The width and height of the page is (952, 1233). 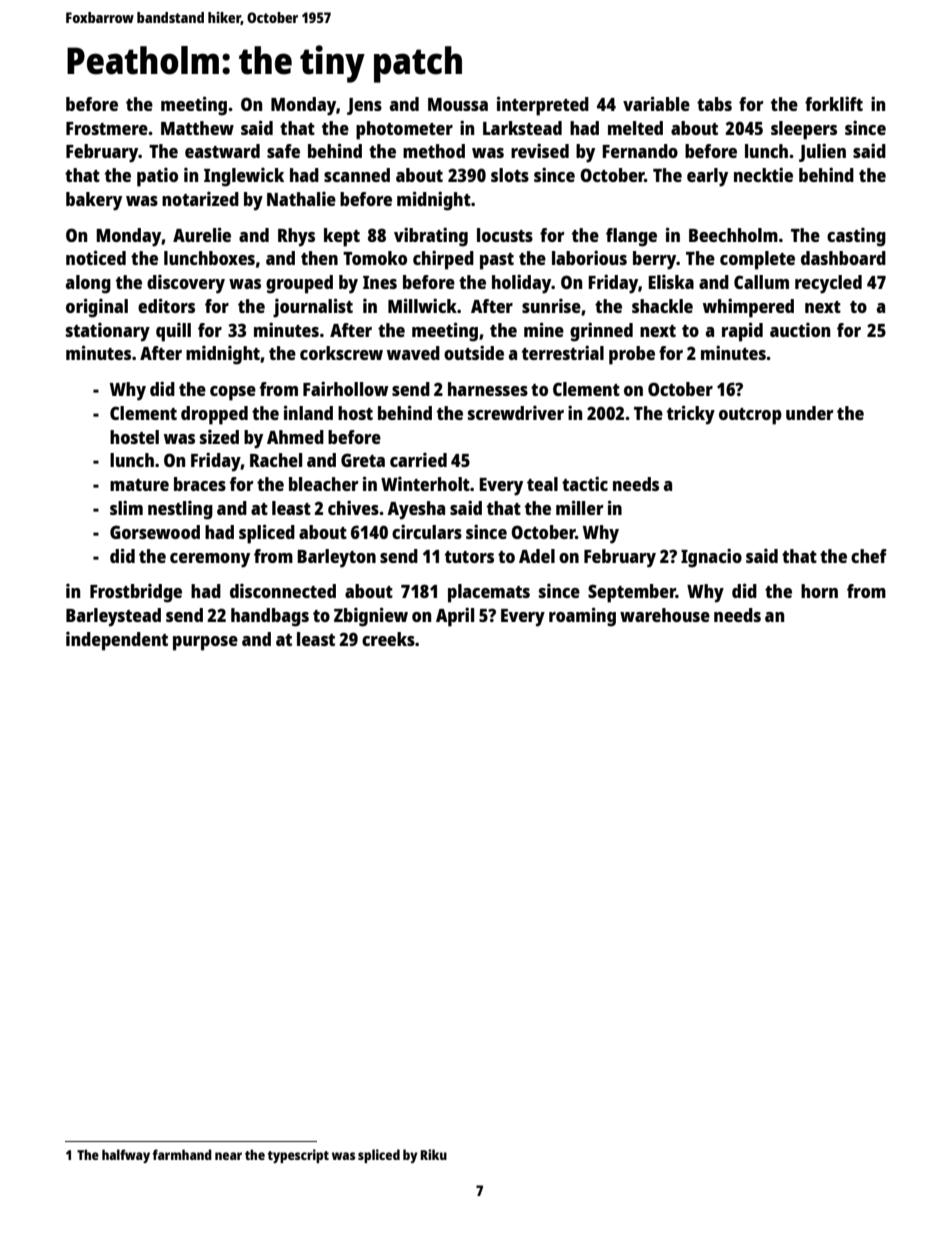 What do you see at coordinates (117, 641) in the page?
I see `independent` at bounding box center [117, 641].
